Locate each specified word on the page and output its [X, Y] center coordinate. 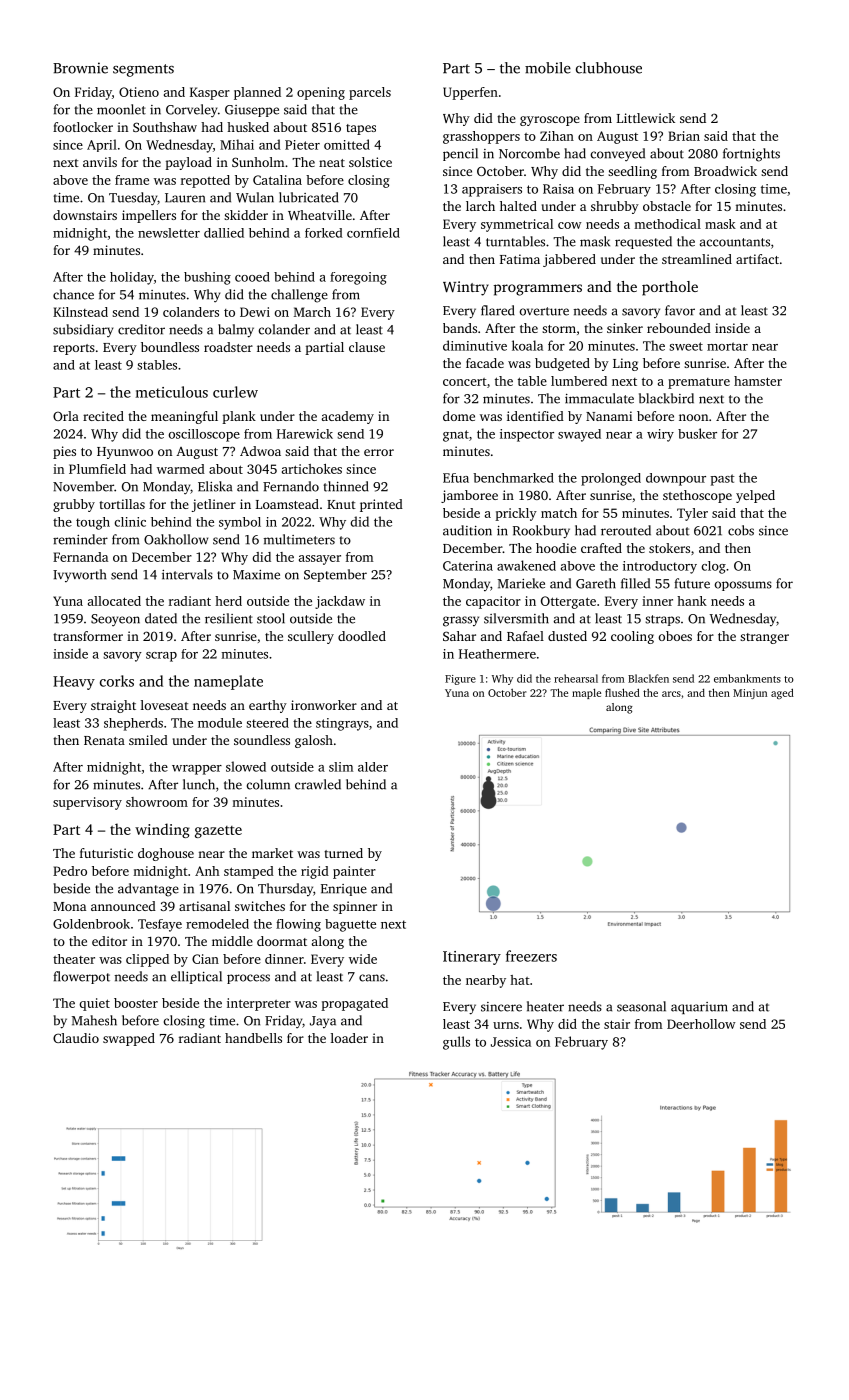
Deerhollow [701, 1024]
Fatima [520, 259]
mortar [727, 346]
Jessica [511, 1042]
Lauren [185, 198]
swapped [129, 1039]
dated [161, 618]
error [379, 452]
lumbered [579, 381]
